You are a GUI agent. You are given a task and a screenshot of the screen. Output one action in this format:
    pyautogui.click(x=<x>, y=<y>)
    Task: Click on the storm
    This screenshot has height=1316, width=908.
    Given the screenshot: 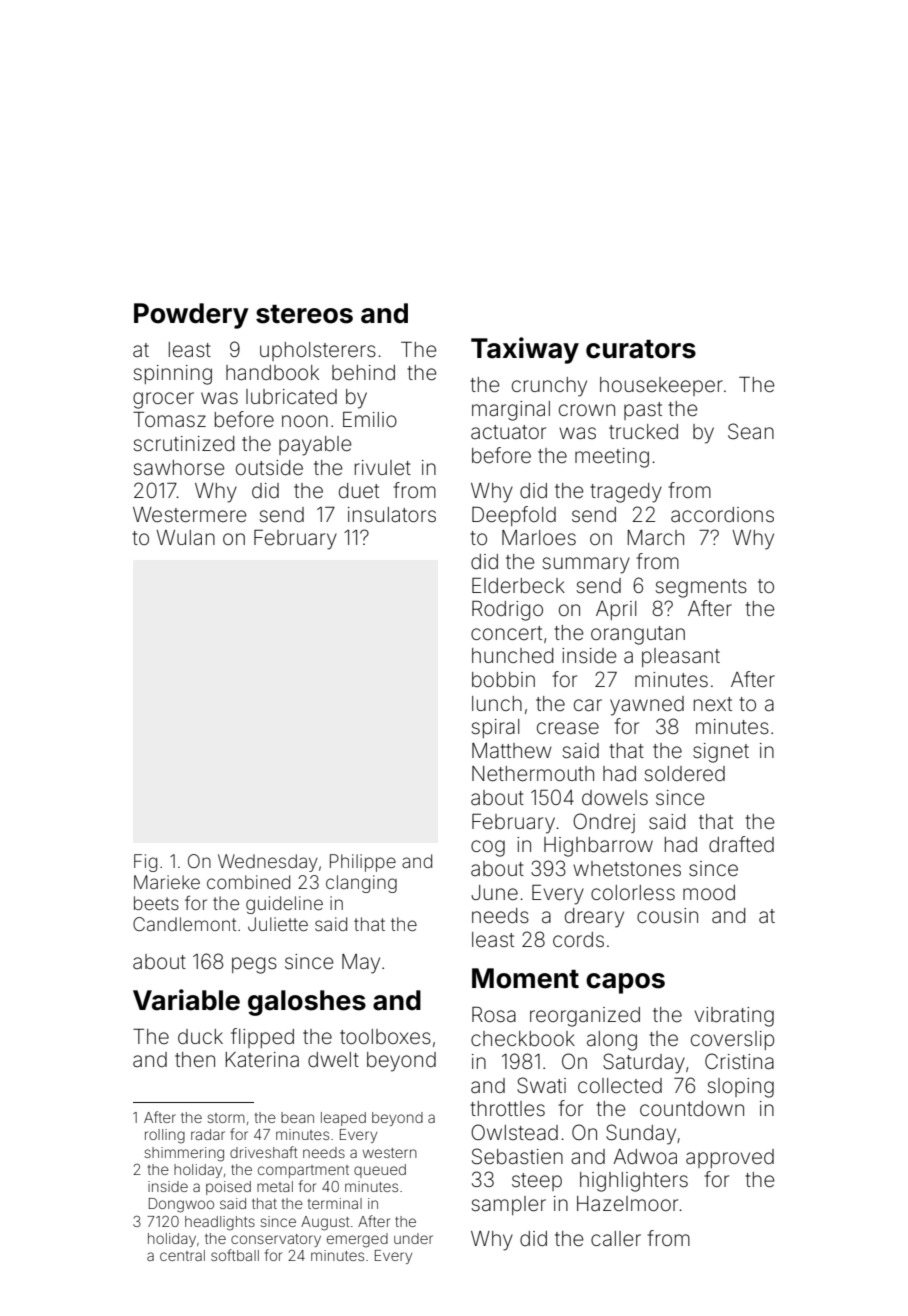 What is the action you would take?
    pyautogui.click(x=226, y=1118)
